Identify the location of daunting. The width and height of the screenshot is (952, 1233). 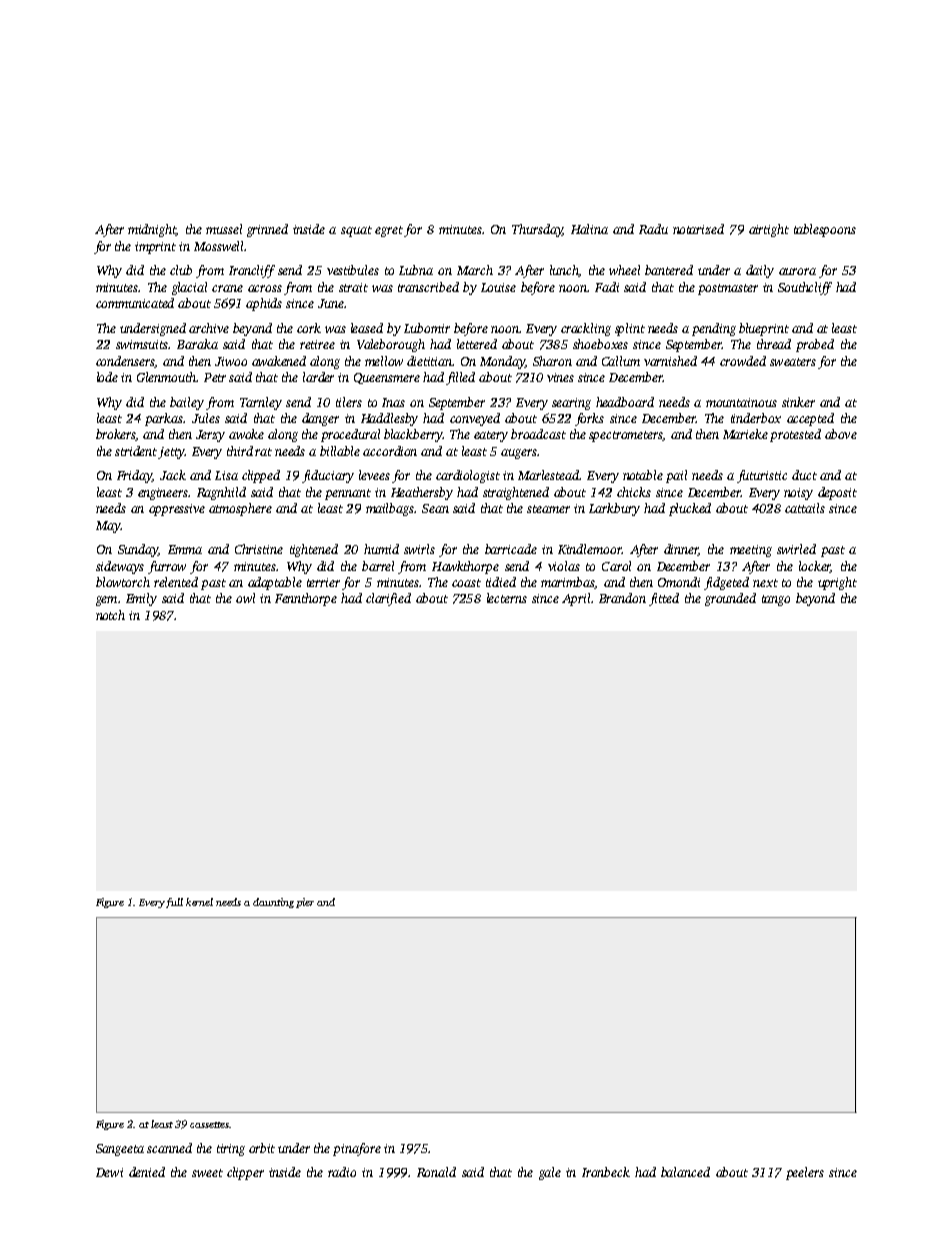
(273, 903).
